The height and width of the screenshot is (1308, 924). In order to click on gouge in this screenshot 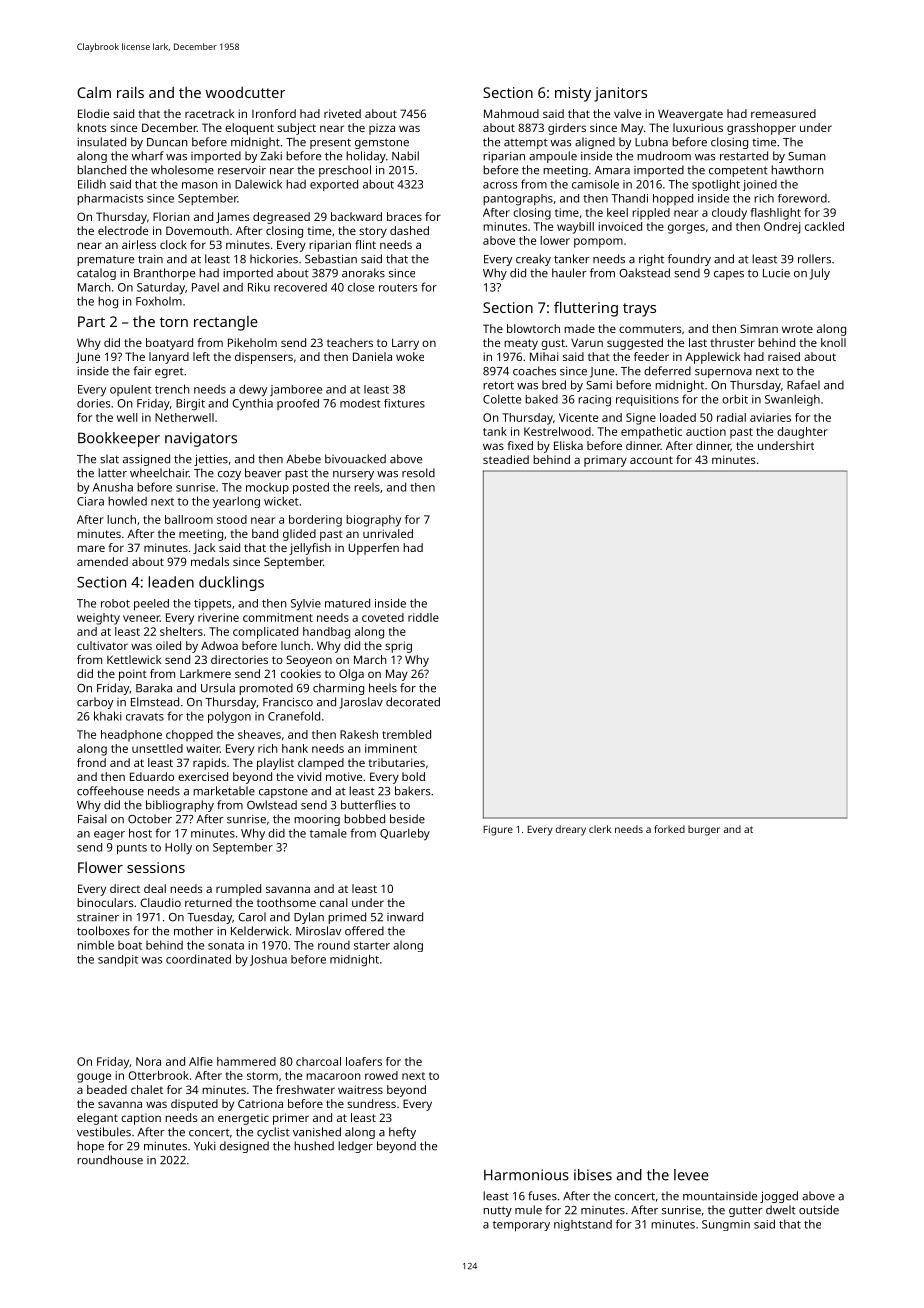, I will do `click(94, 1078)`.
